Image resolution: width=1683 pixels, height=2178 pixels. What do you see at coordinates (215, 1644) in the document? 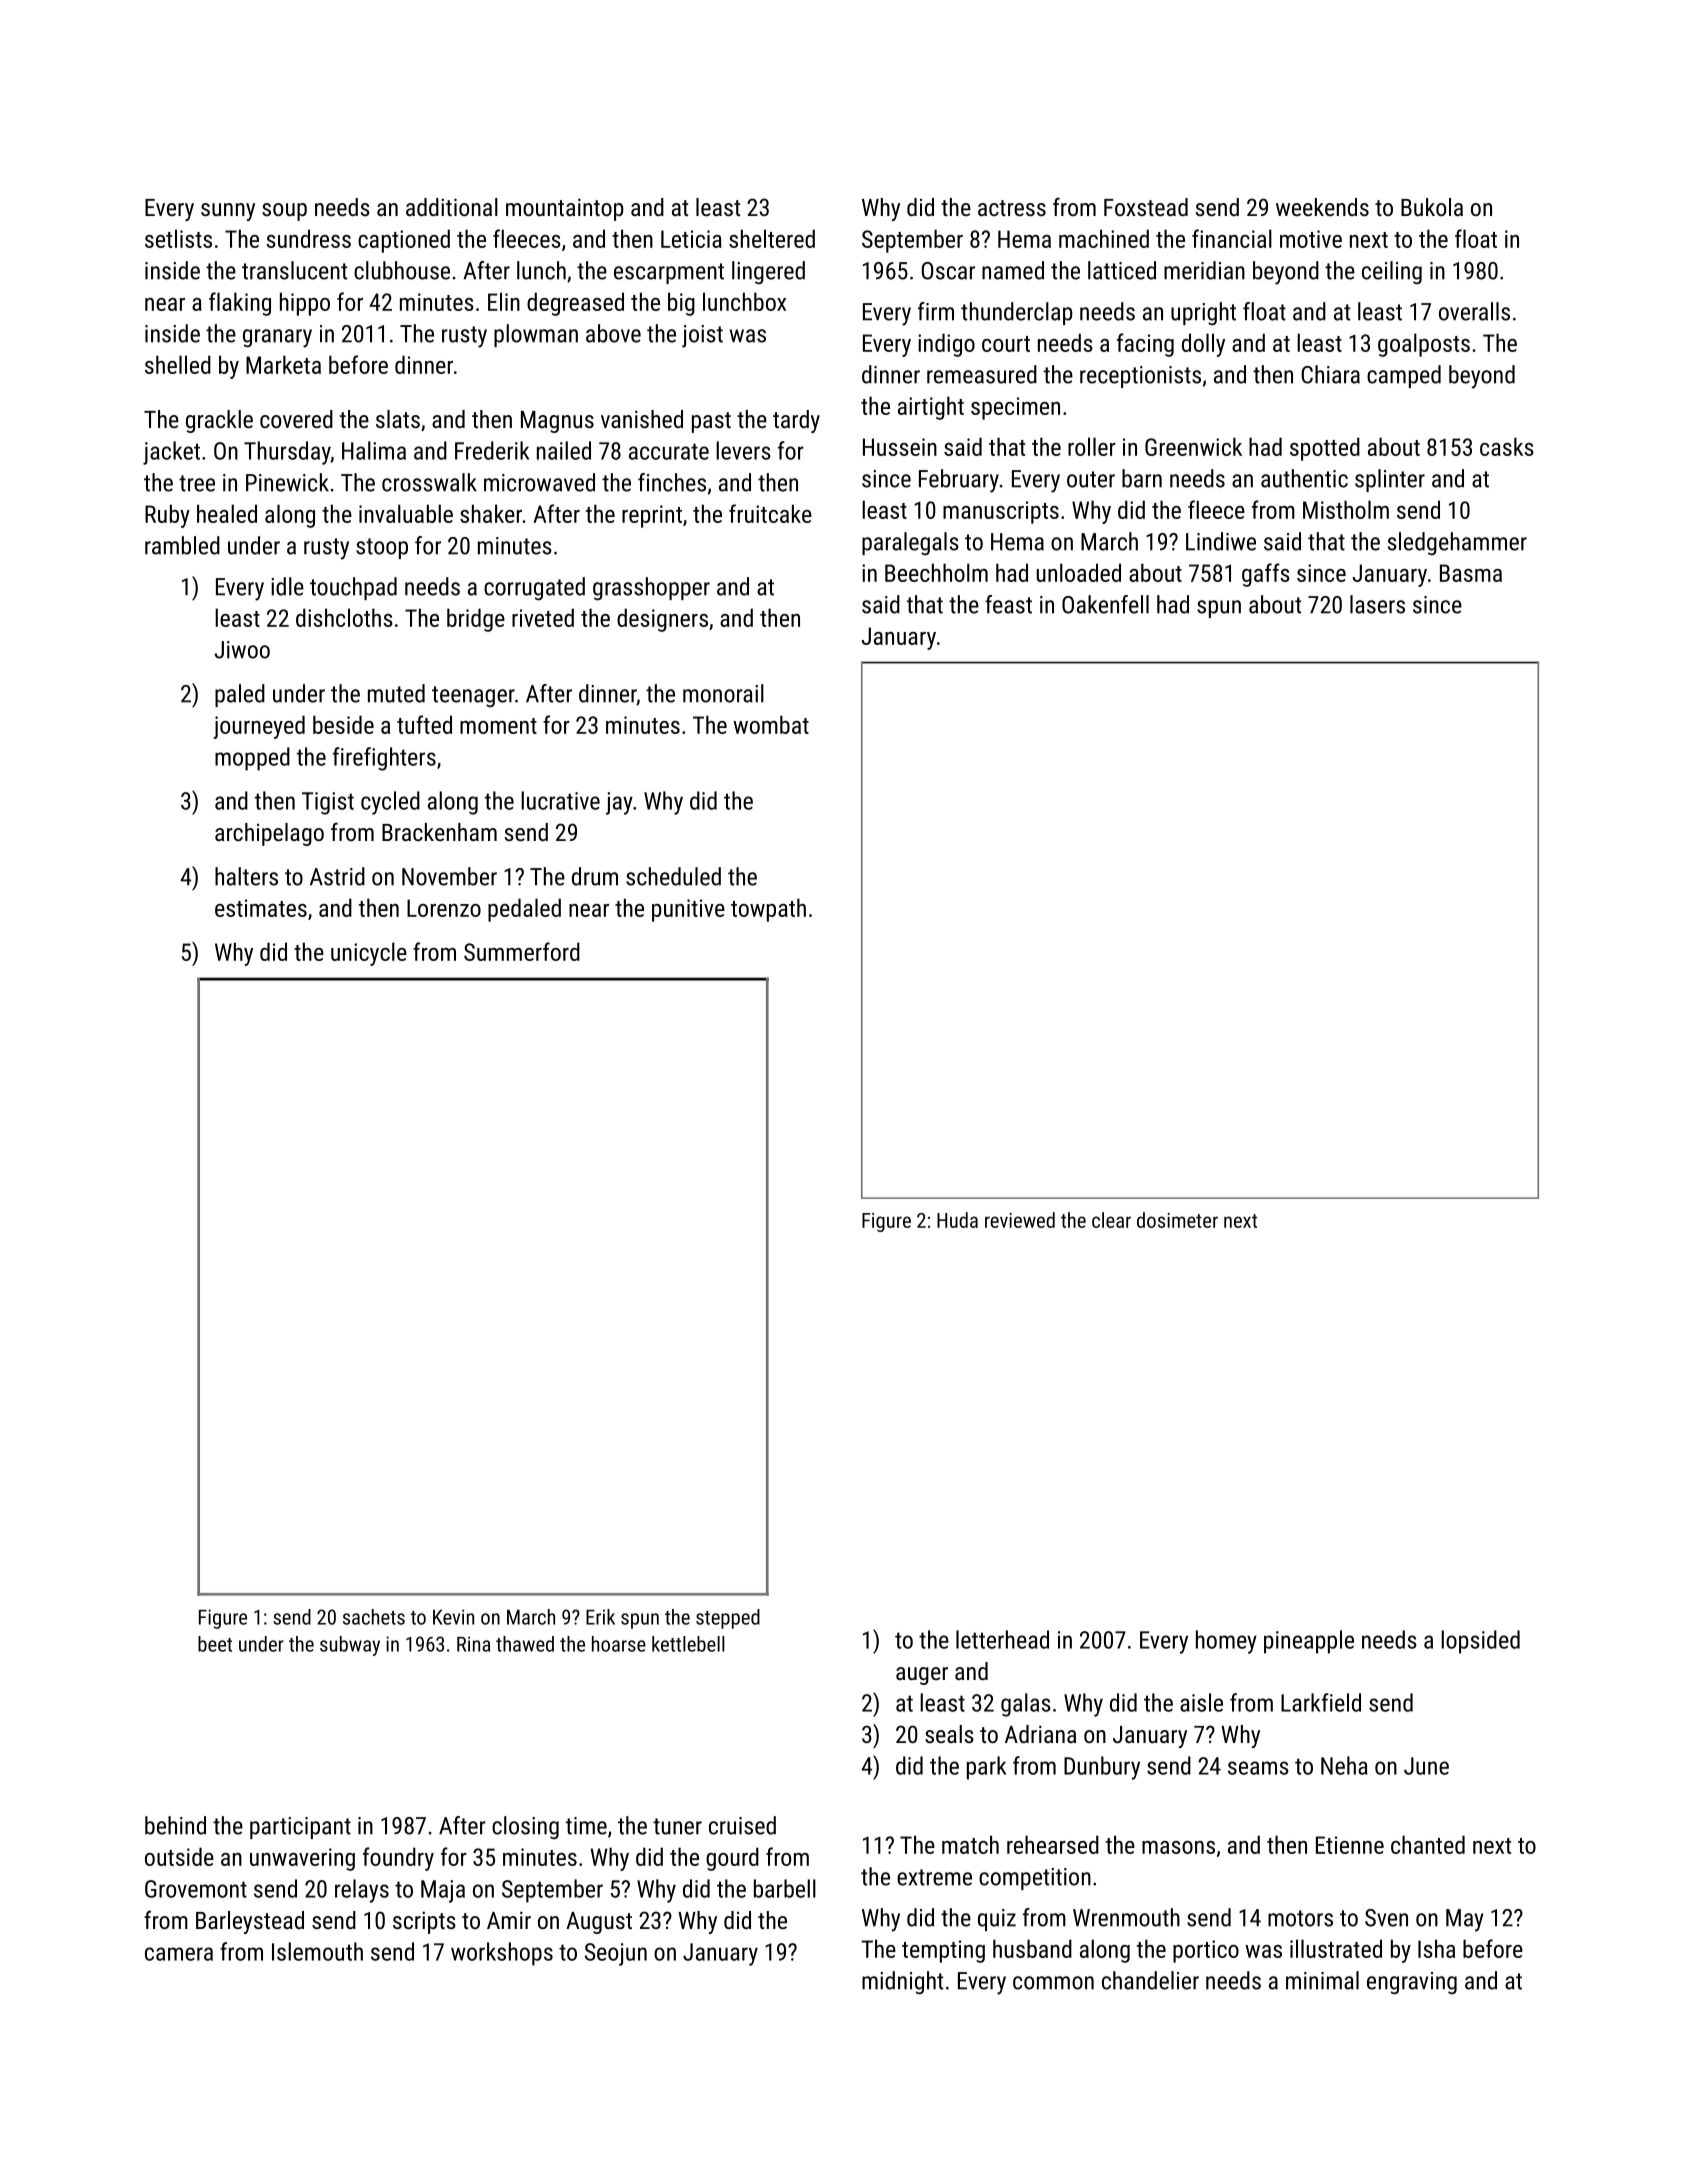
I see `beet` at bounding box center [215, 1644].
